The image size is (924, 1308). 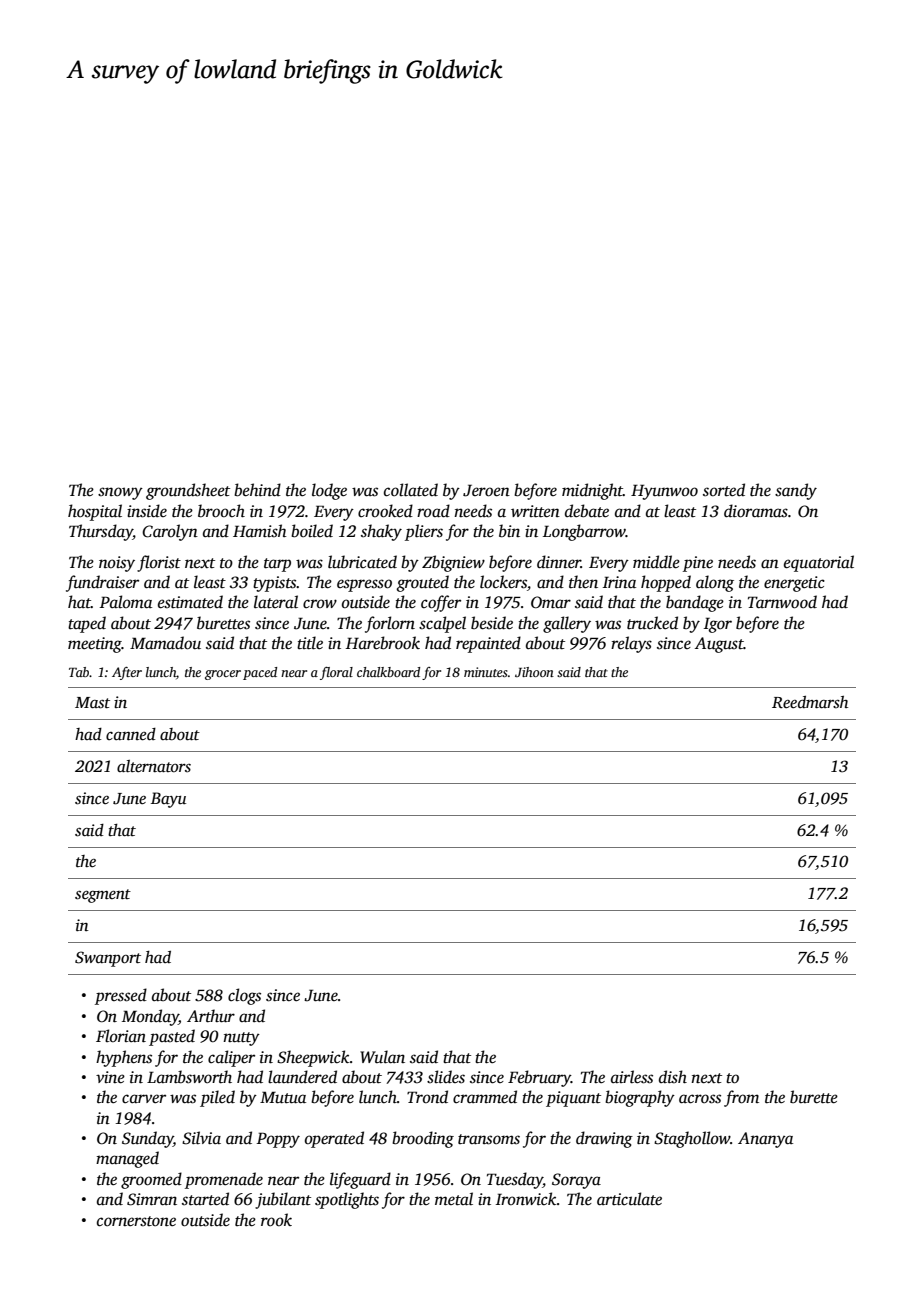 I want to click on Wulan, so click(x=382, y=1057).
